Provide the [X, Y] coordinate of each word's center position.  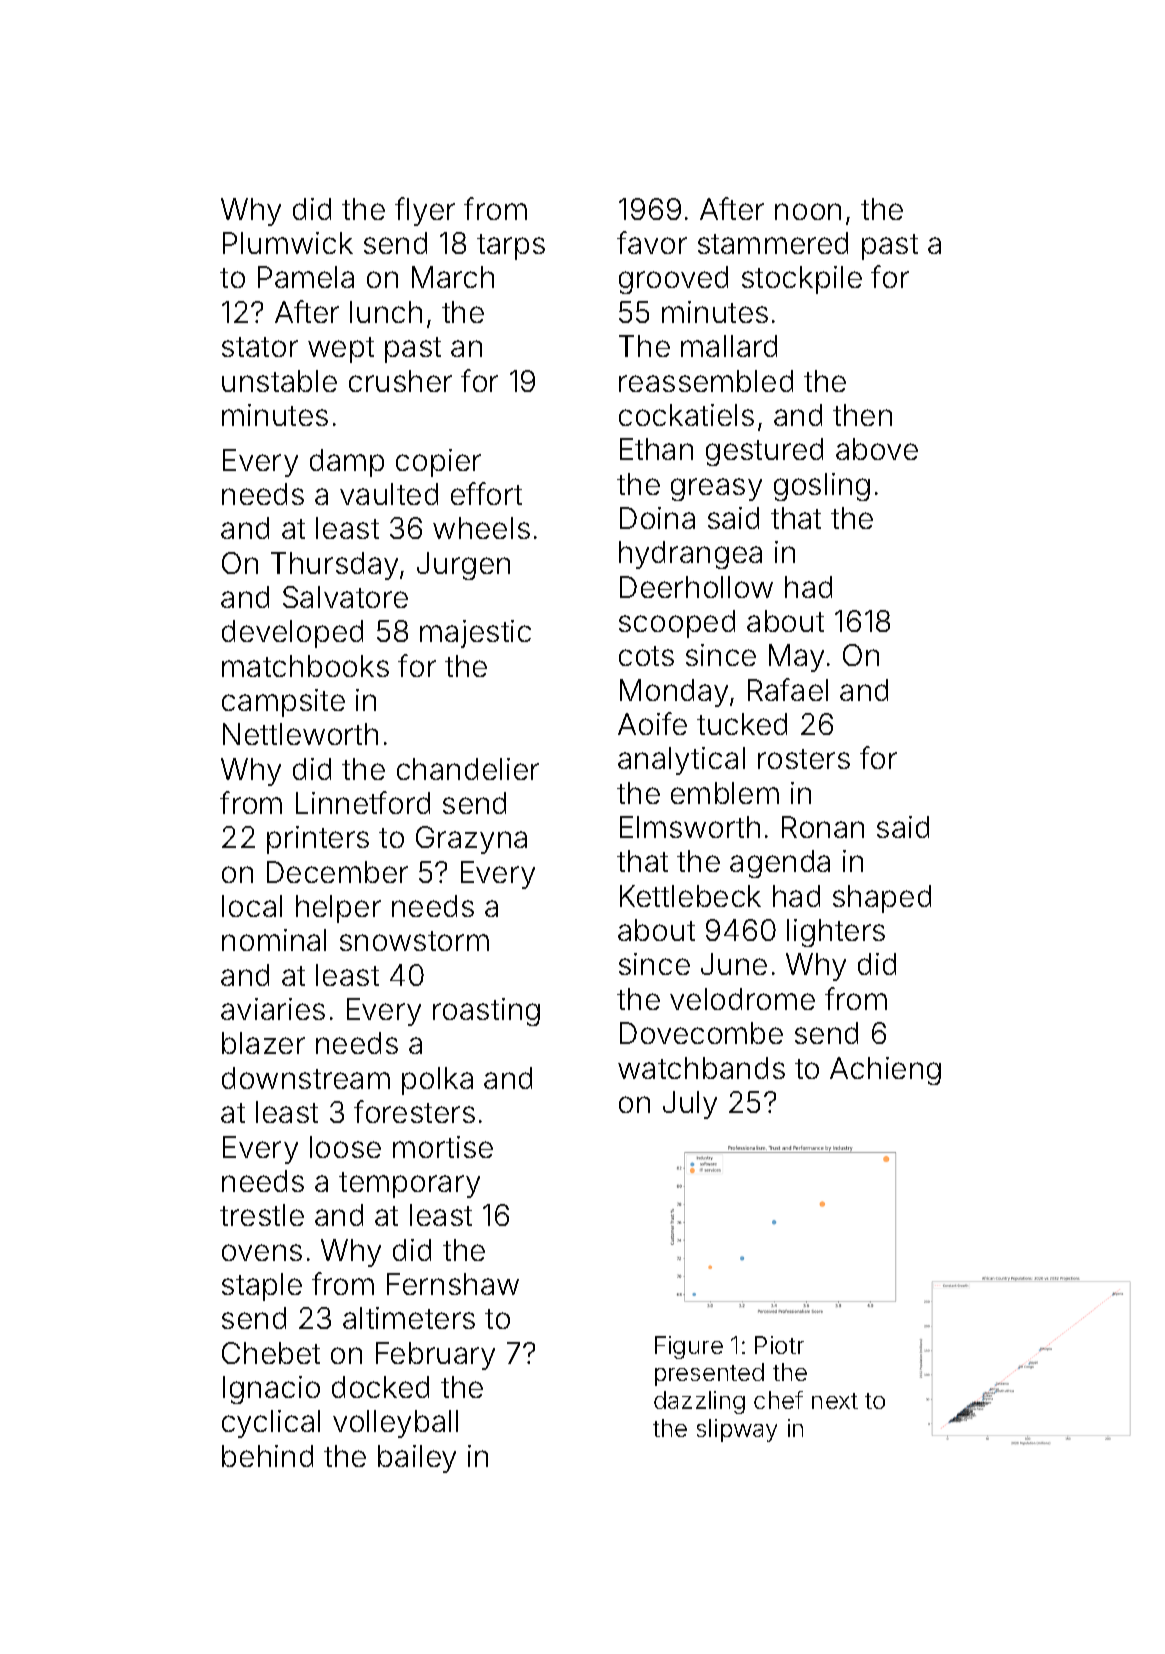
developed [292, 634]
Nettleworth [300, 734]
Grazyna [471, 840]
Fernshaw [453, 1284]
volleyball [395, 1424]
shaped [882, 899]
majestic [475, 634]
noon [808, 211]
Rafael [788, 689]
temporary [409, 1185]
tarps [511, 247]
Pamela [306, 277]
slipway [737, 1430]
